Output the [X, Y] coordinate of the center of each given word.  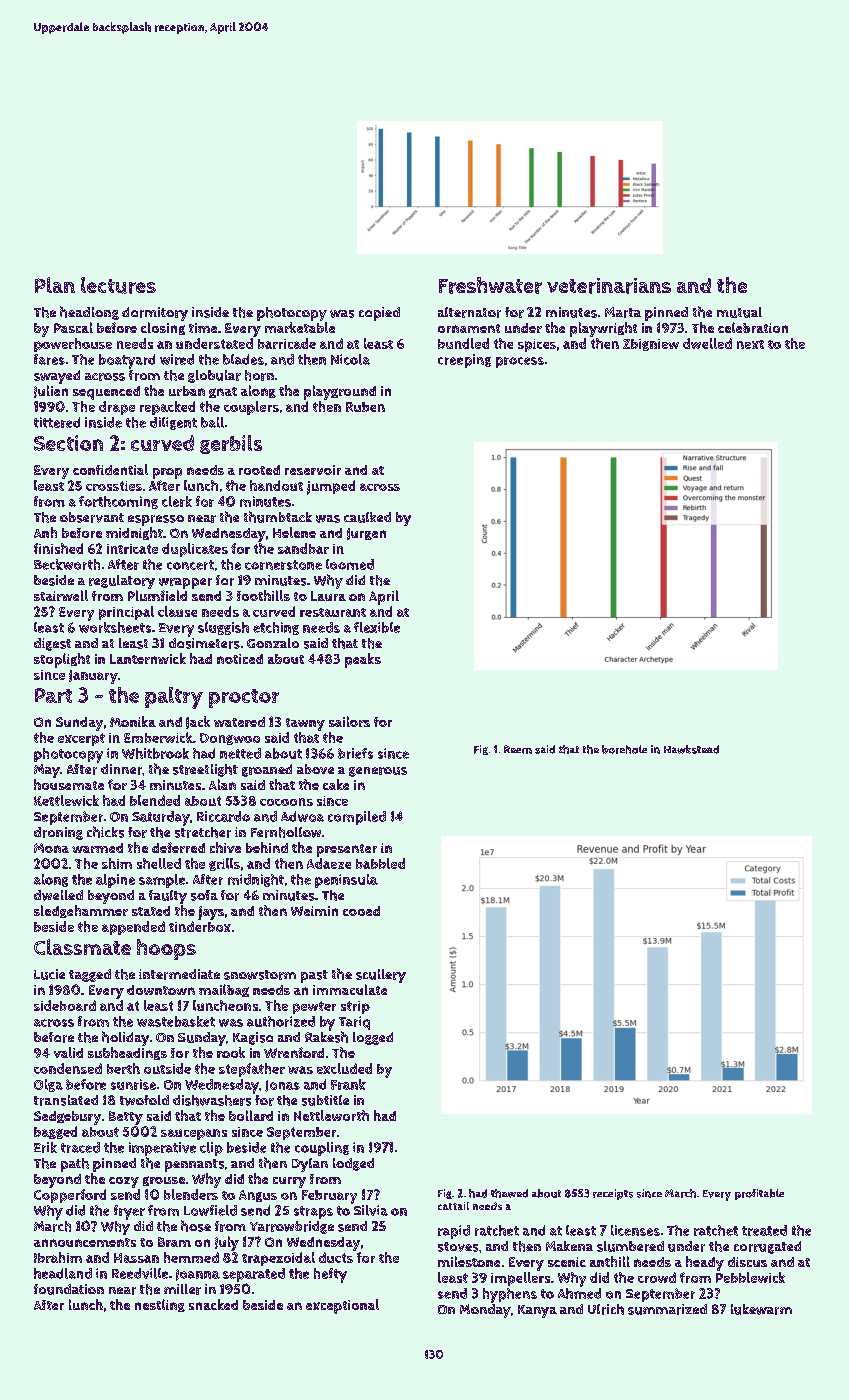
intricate [132, 549]
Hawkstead [691, 749]
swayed [57, 377]
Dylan [310, 1165]
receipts [613, 1194]
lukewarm [761, 1309]
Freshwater [490, 285]
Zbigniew [651, 345]
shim [117, 863]
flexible [377, 627]
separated [254, 1275]
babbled [380, 863]
